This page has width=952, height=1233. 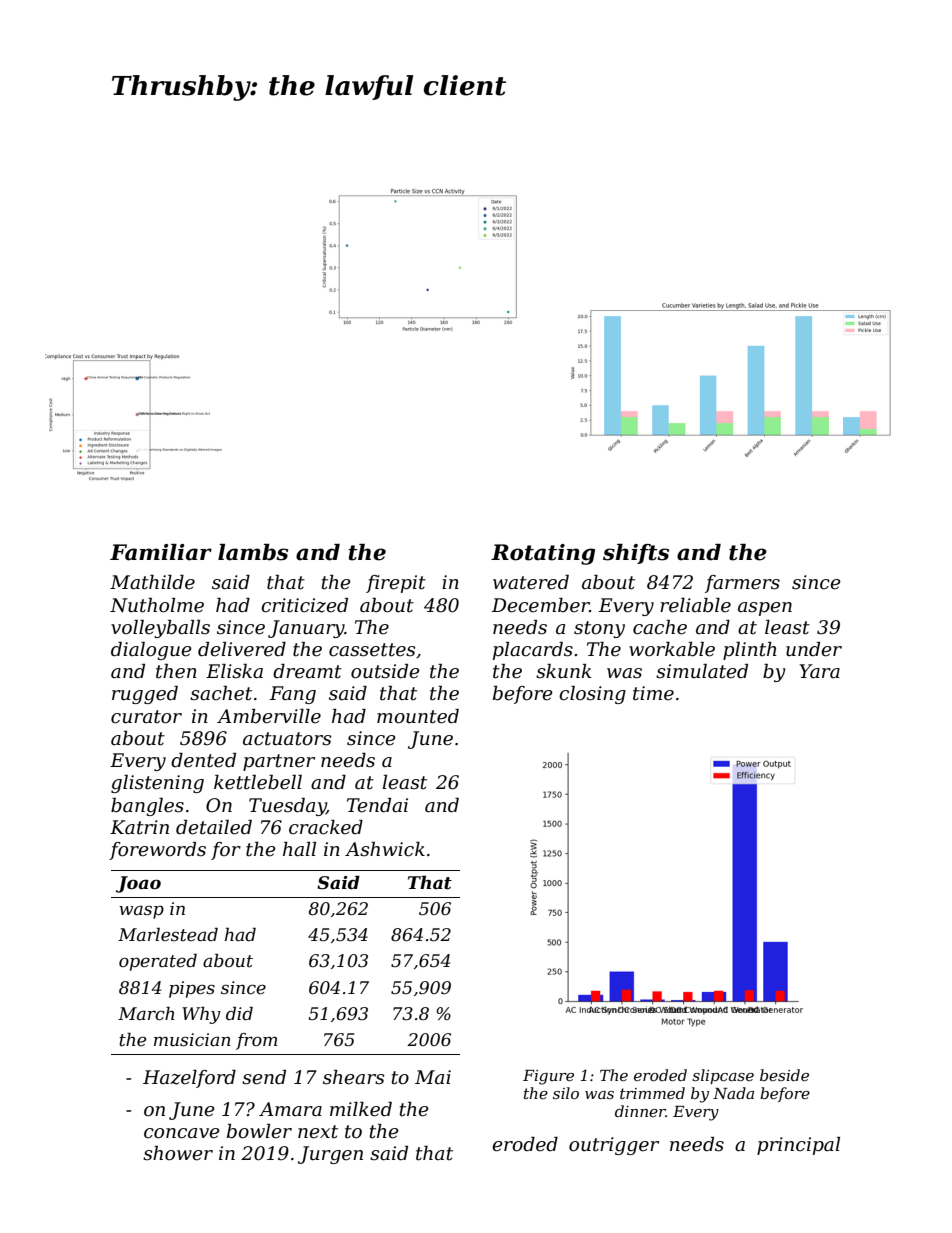 I want to click on lambs, so click(x=253, y=552).
